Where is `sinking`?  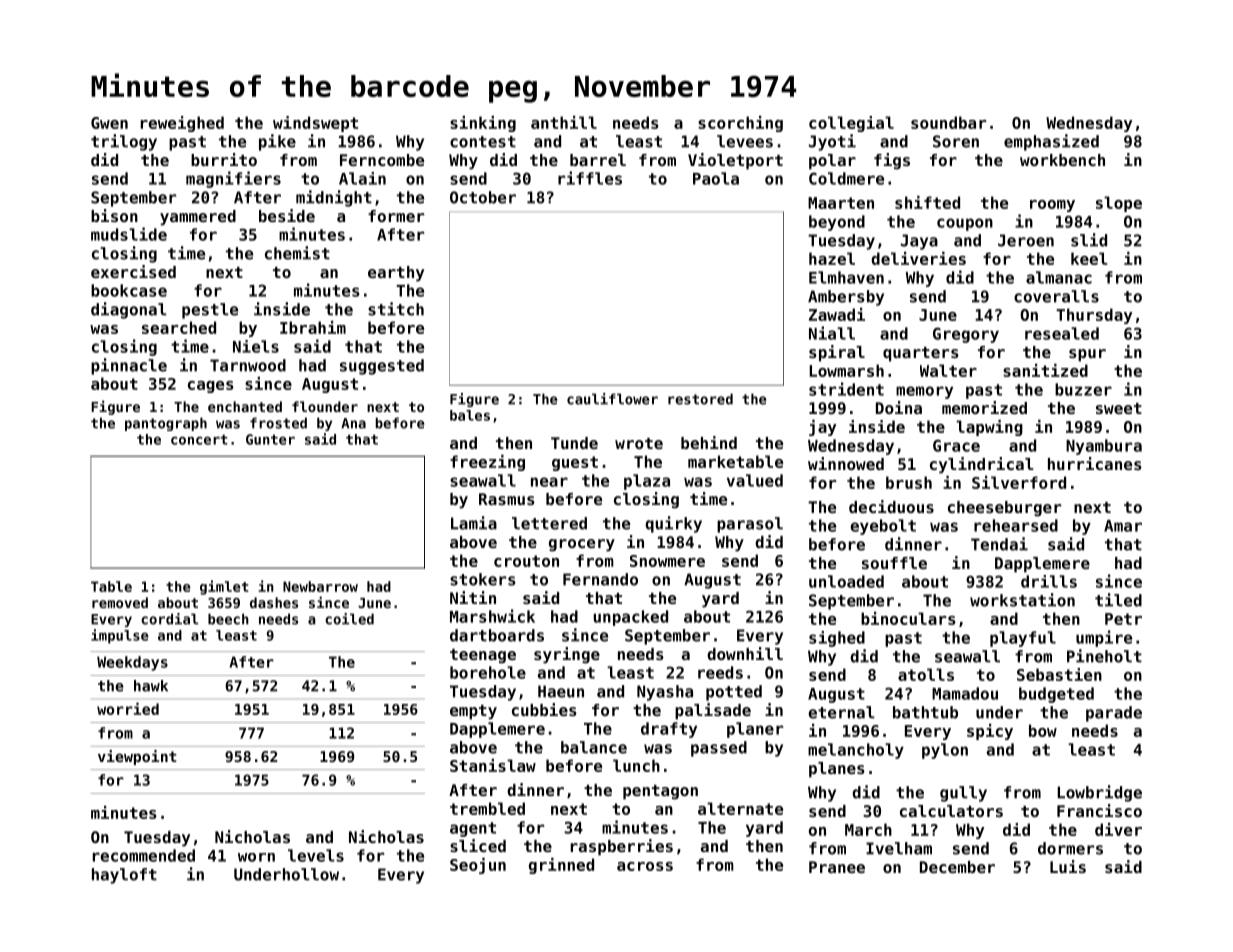 sinking is located at coordinates (483, 124).
